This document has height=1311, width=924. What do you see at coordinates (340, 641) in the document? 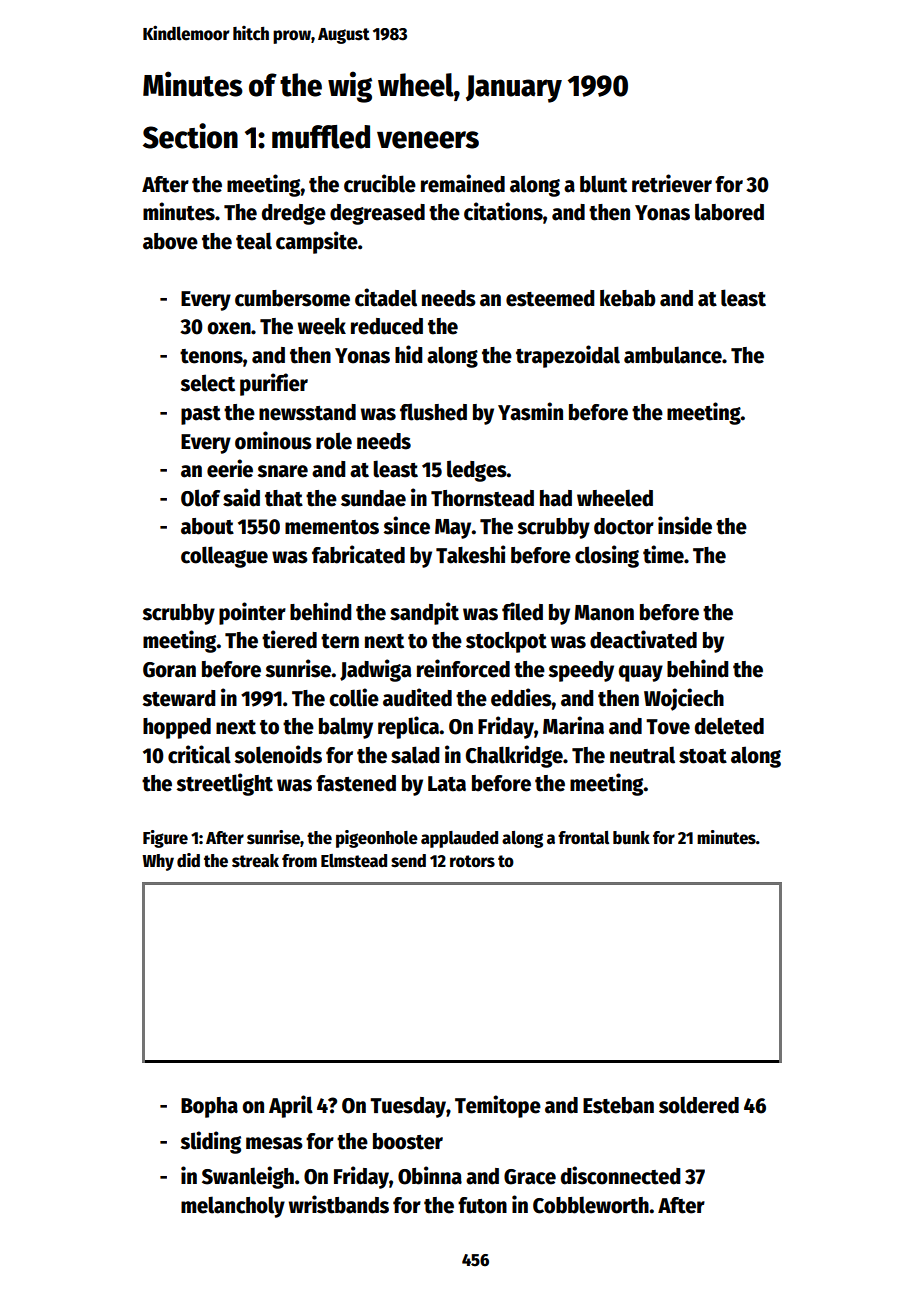
I see `tern` at bounding box center [340, 641].
